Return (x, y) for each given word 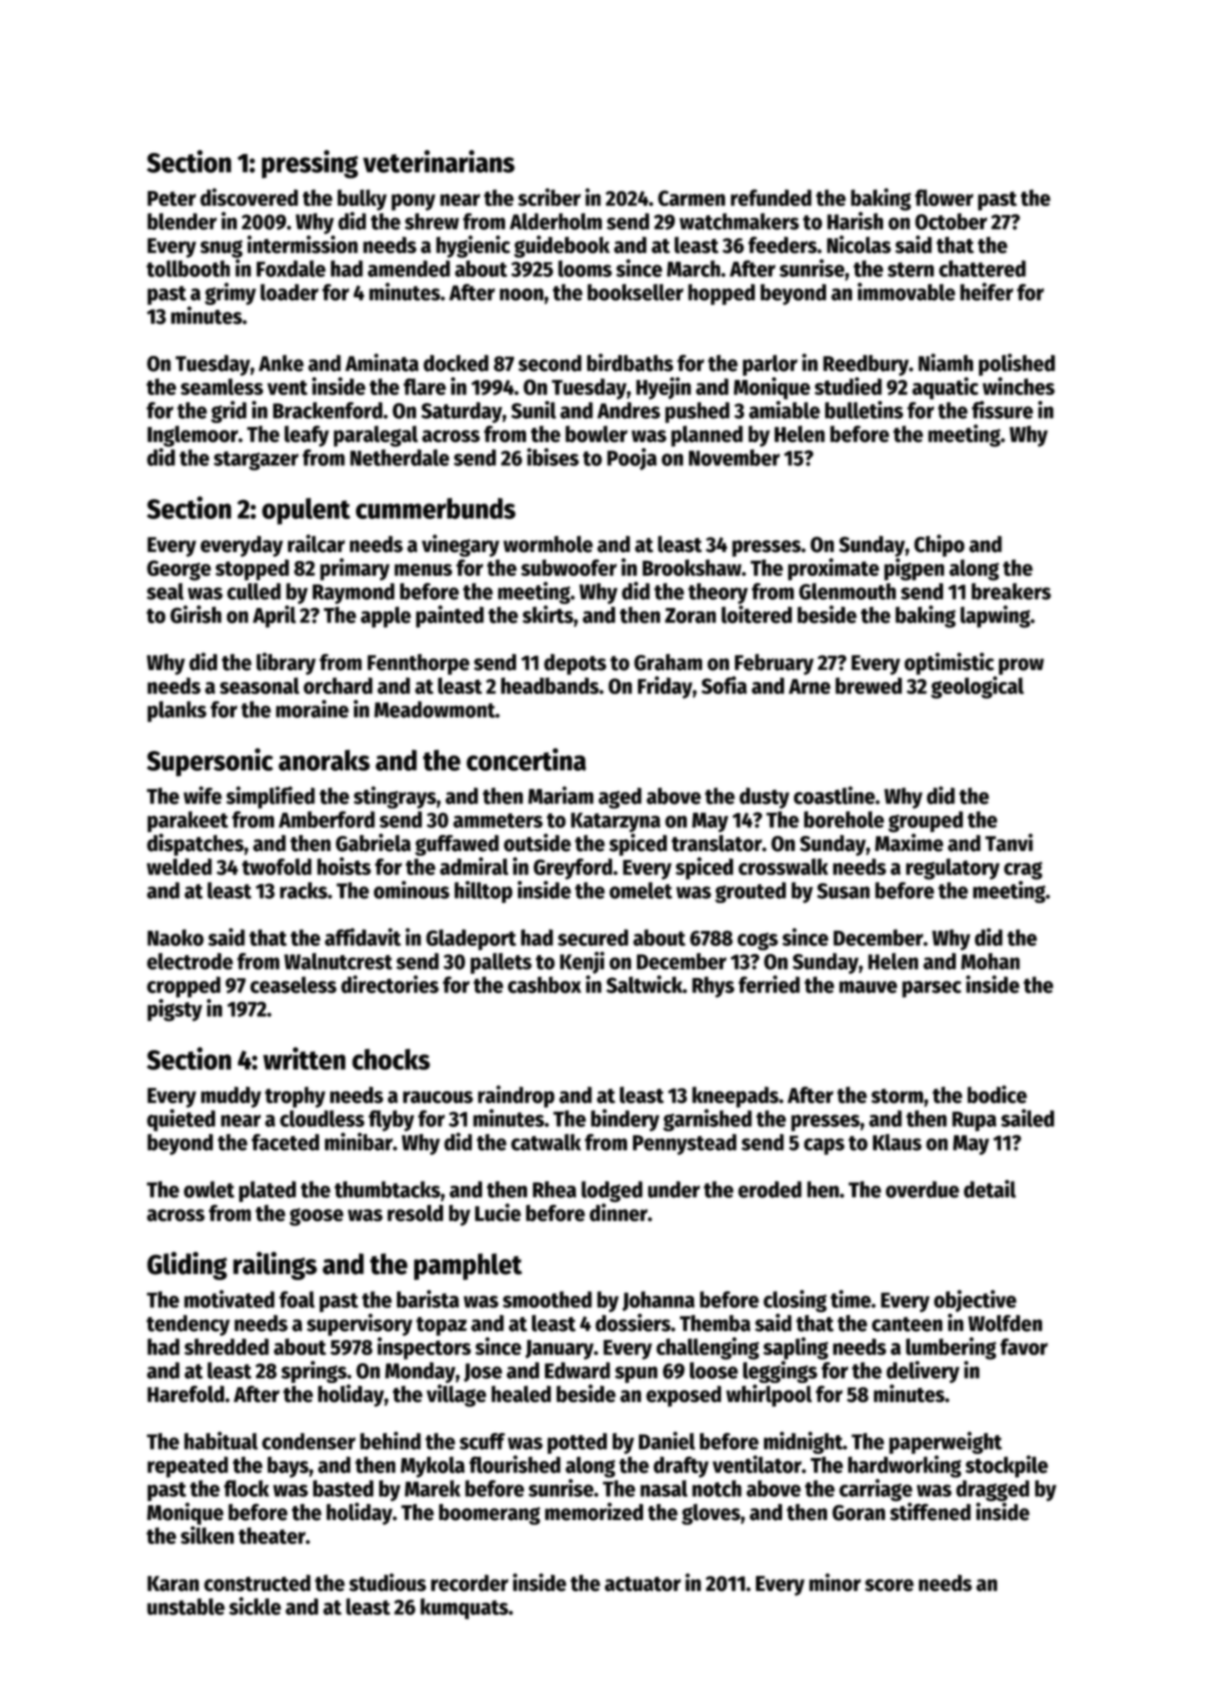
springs (314, 1372)
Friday (665, 687)
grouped (925, 822)
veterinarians (439, 161)
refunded (771, 197)
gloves (711, 1514)
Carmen (691, 198)
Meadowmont (434, 709)
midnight (803, 1442)
